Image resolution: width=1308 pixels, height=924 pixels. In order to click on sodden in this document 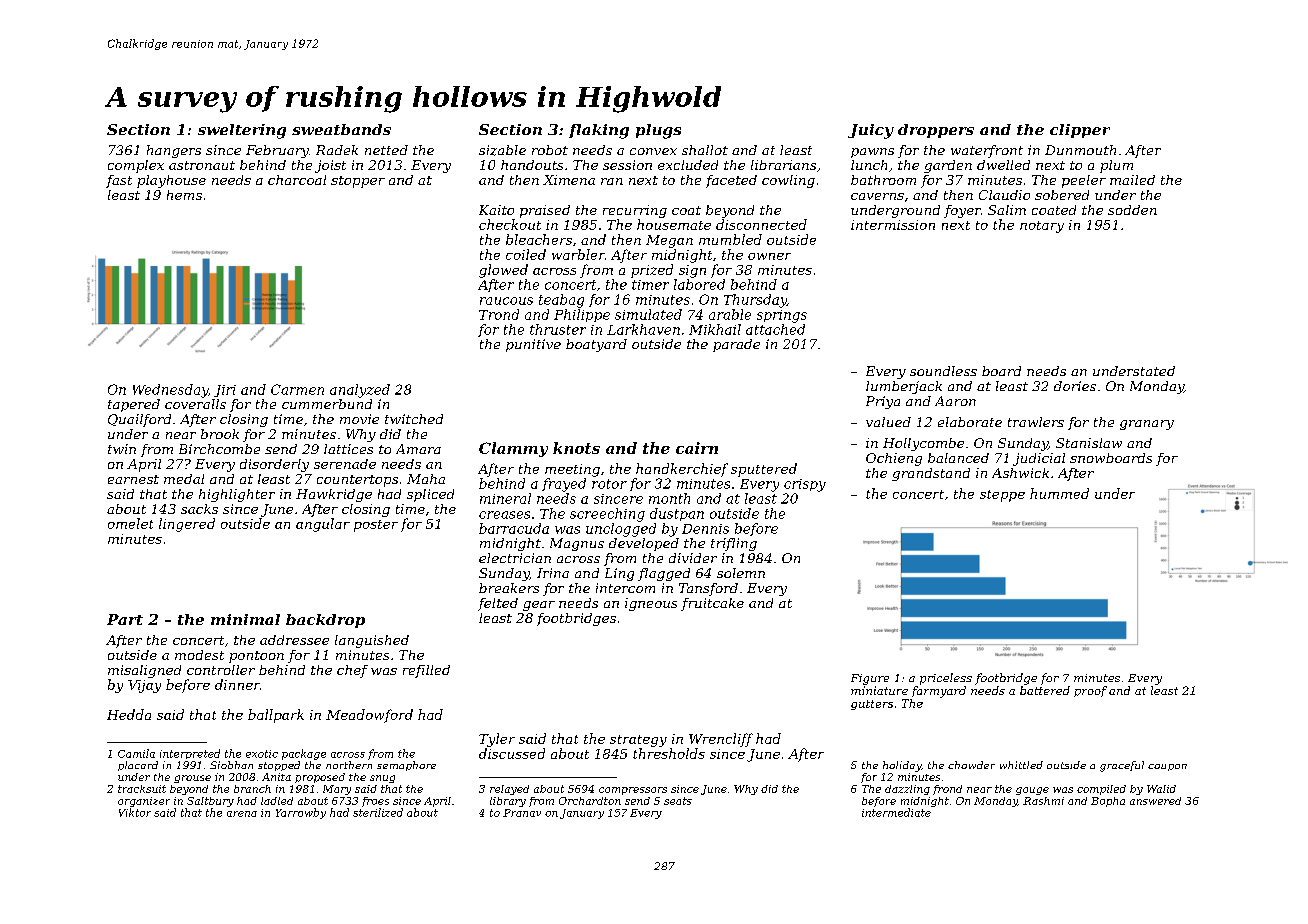, I will do `click(1132, 210)`.
